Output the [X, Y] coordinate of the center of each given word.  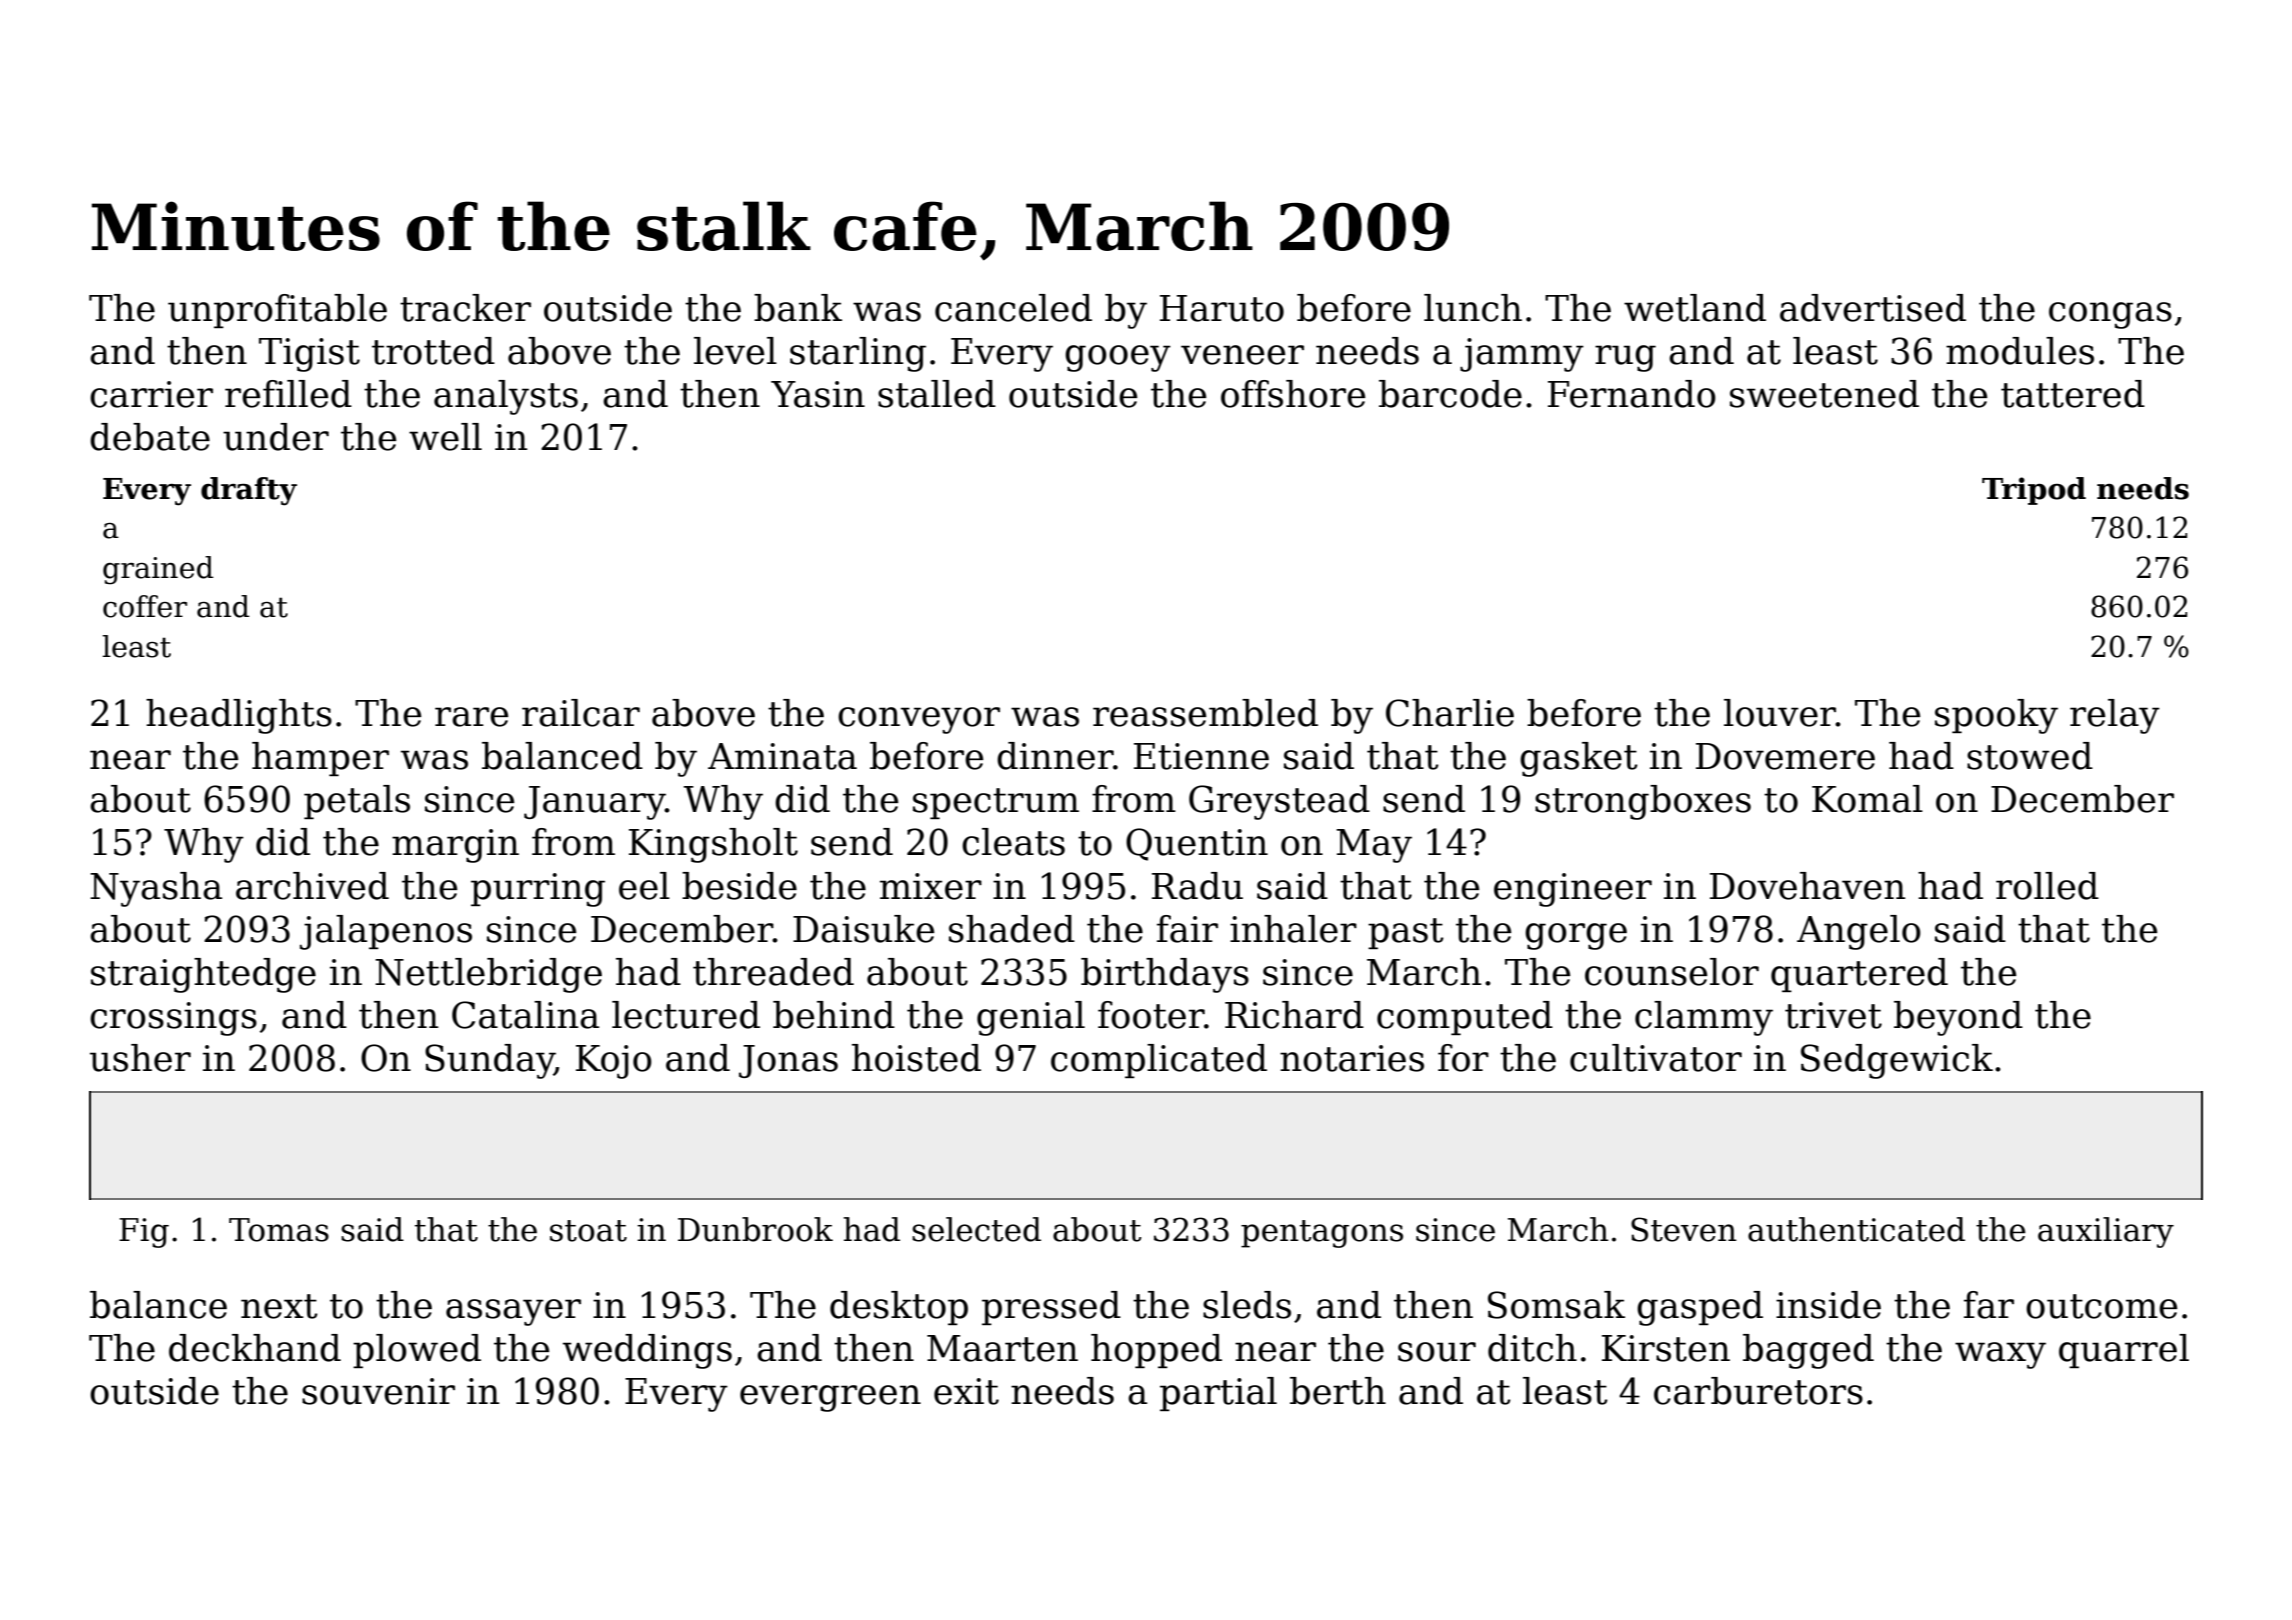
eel [644, 886]
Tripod [2034, 491]
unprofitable [277, 311]
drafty [249, 491]
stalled [937, 394]
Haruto [1222, 308]
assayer [513, 1312]
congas [2110, 315]
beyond [1958, 1018]
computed [1465, 1018]
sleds [1247, 1305]
